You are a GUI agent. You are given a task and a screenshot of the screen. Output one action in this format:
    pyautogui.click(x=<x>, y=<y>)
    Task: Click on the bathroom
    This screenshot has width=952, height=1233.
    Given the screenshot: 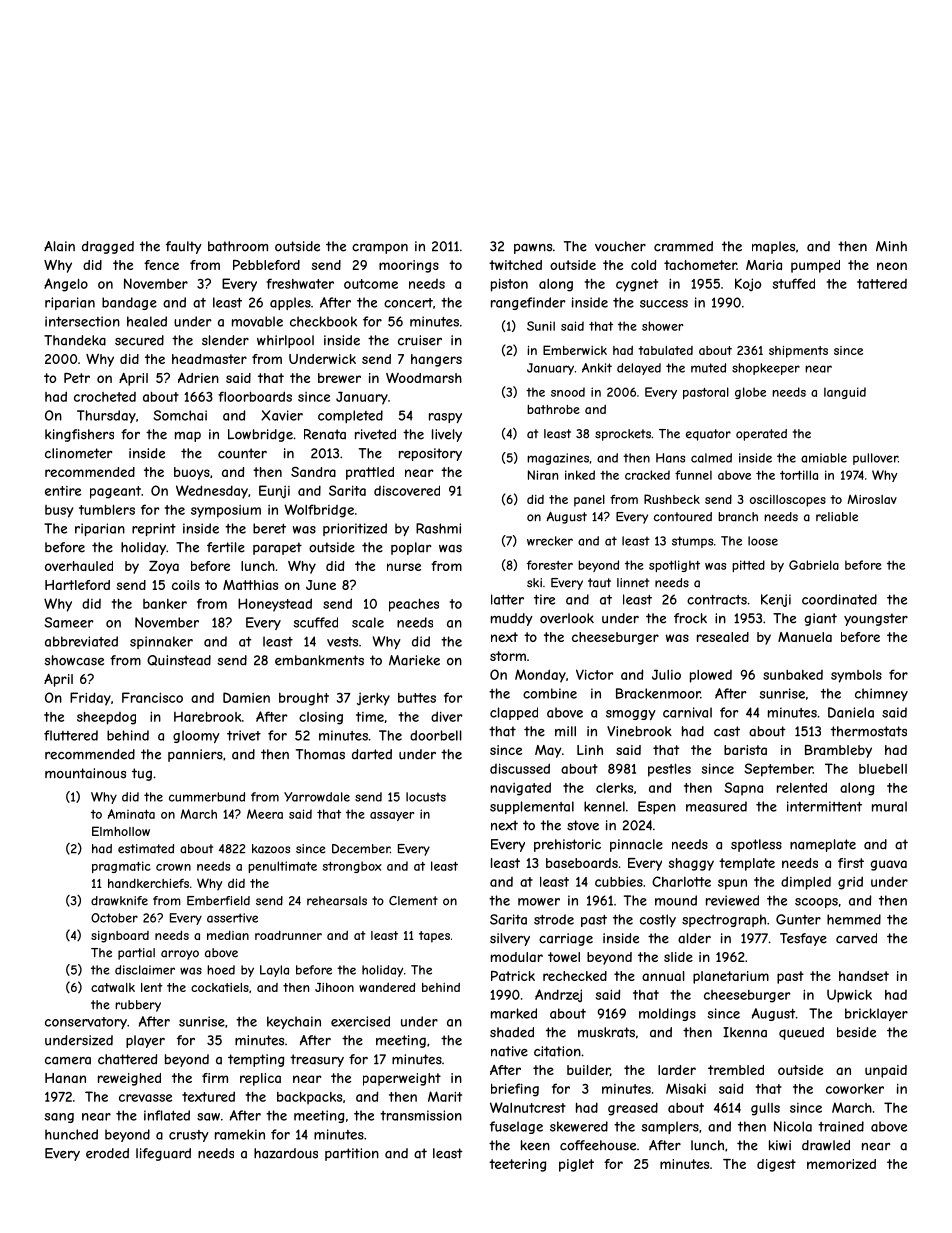 What is the action you would take?
    pyautogui.click(x=238, y=246)
